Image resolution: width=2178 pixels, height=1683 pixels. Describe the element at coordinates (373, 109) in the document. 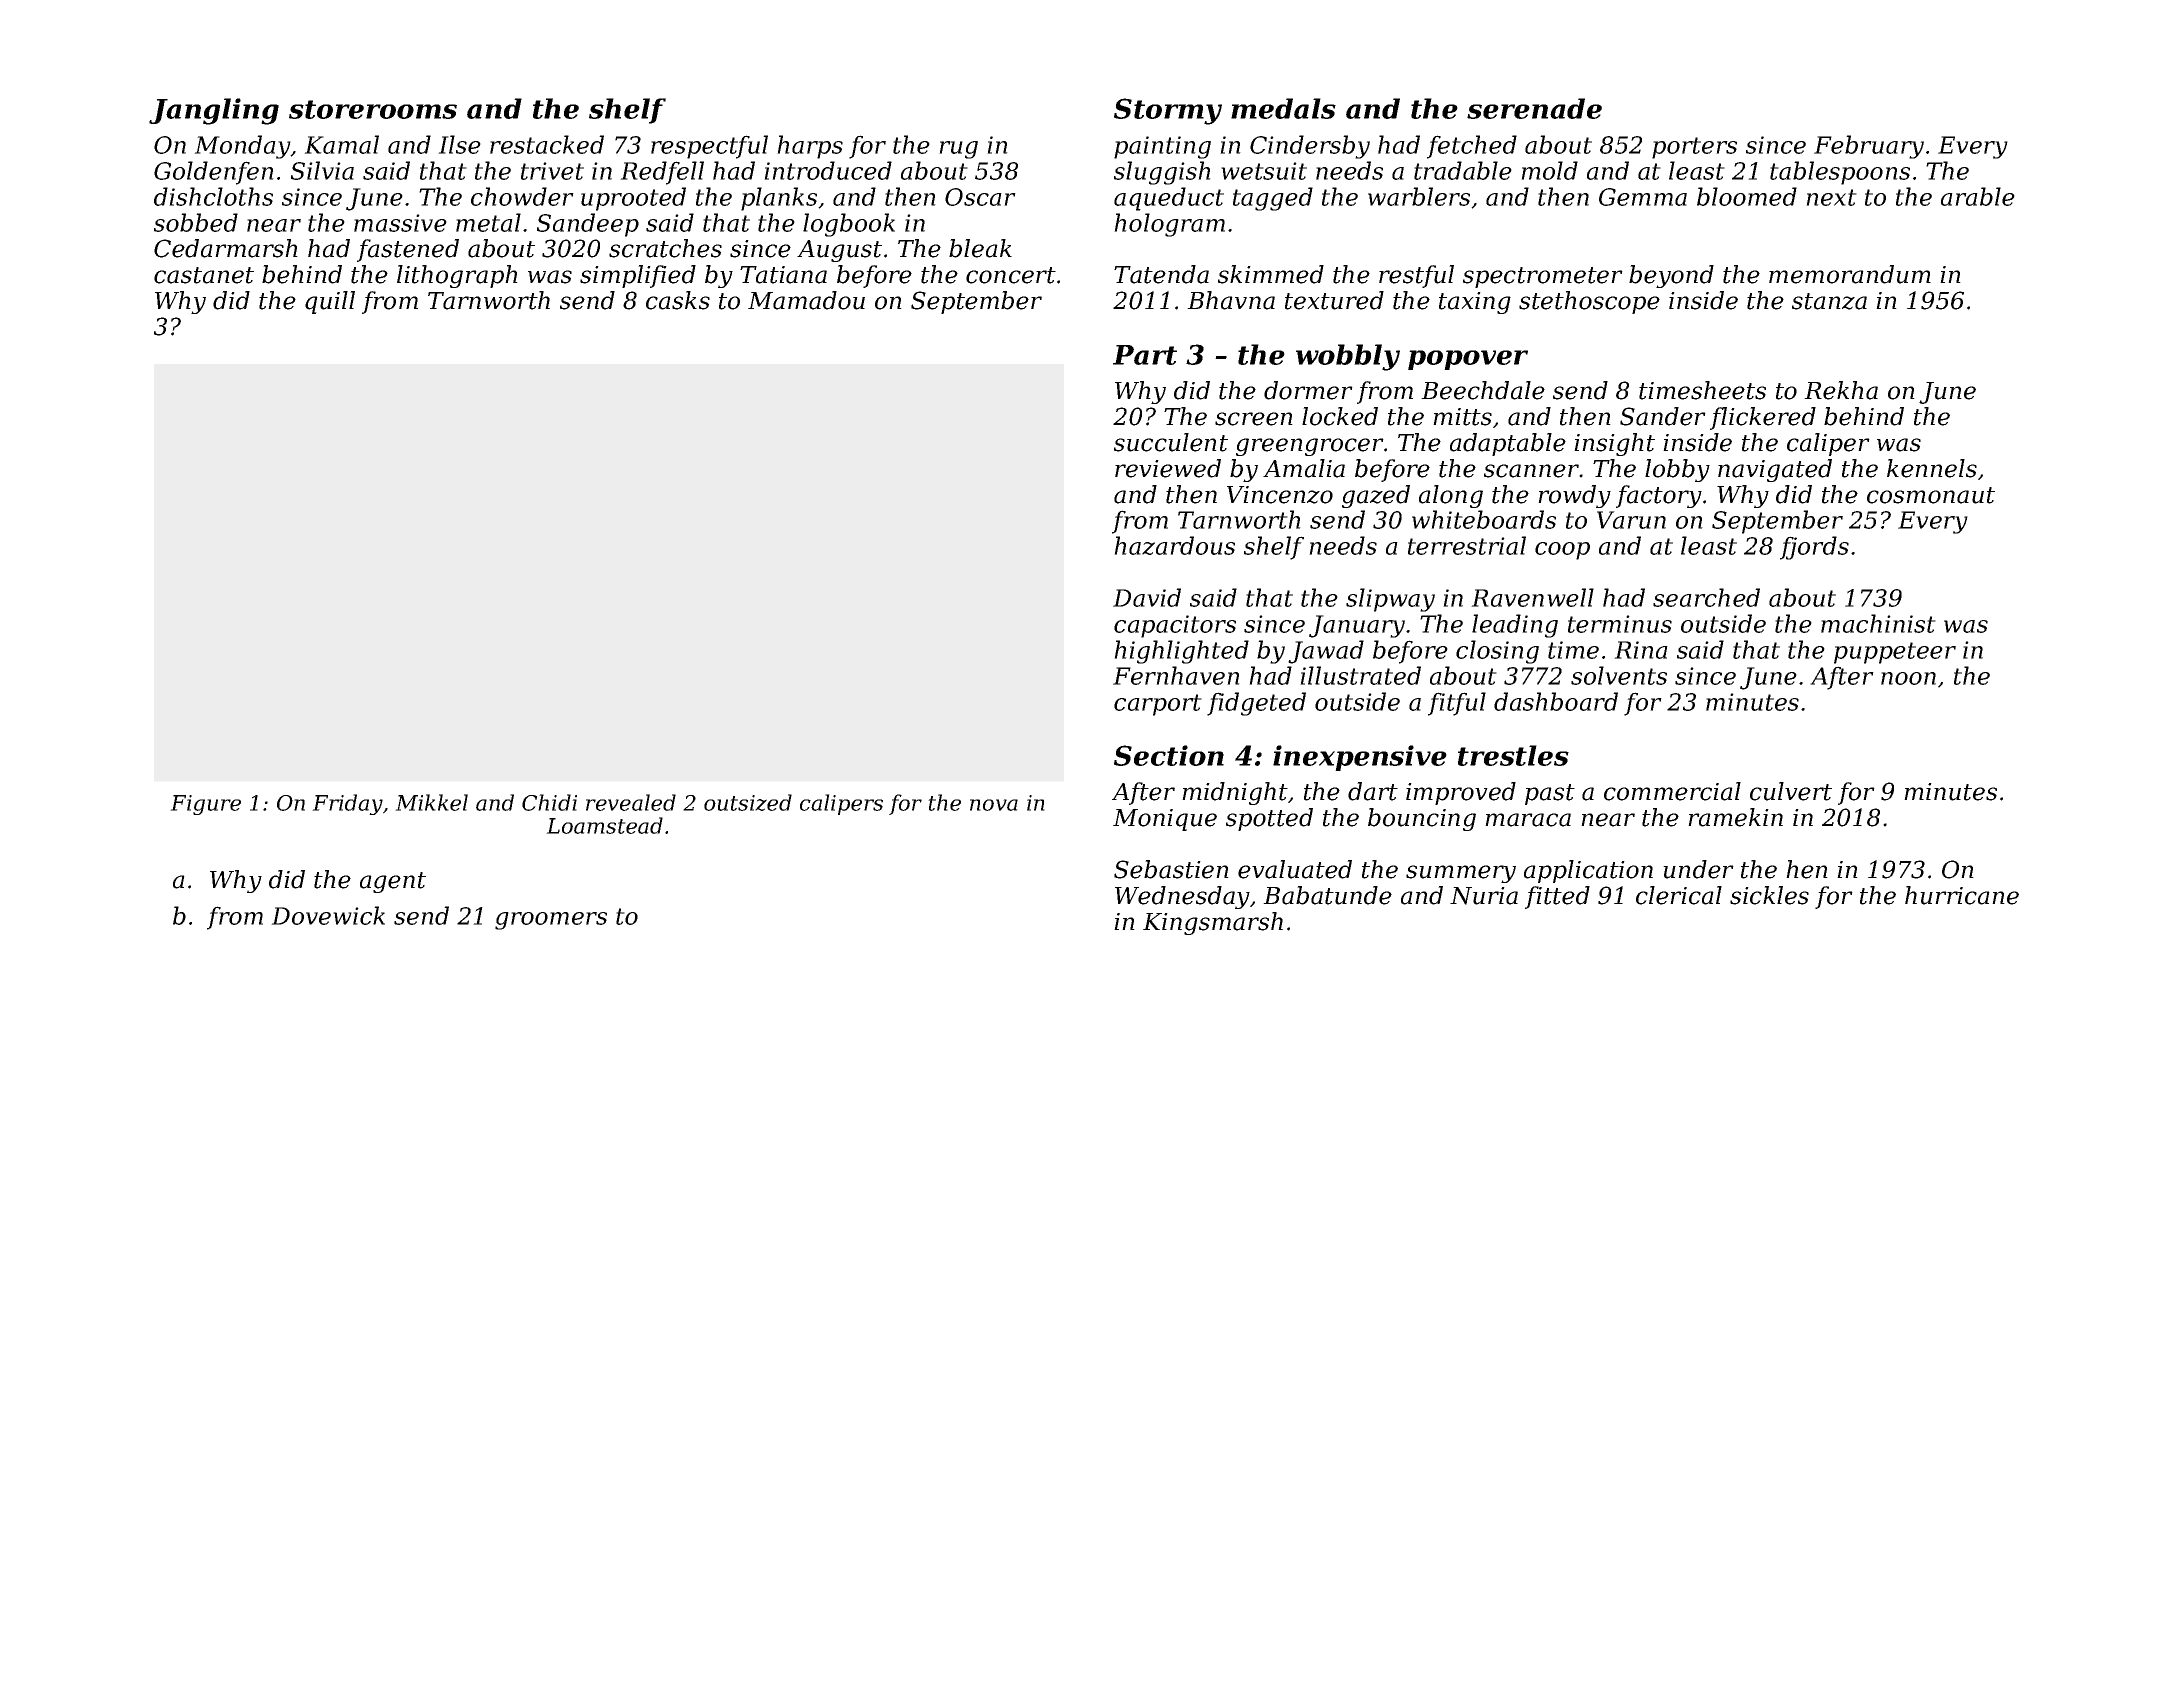

I see `storerooms` at that location.
